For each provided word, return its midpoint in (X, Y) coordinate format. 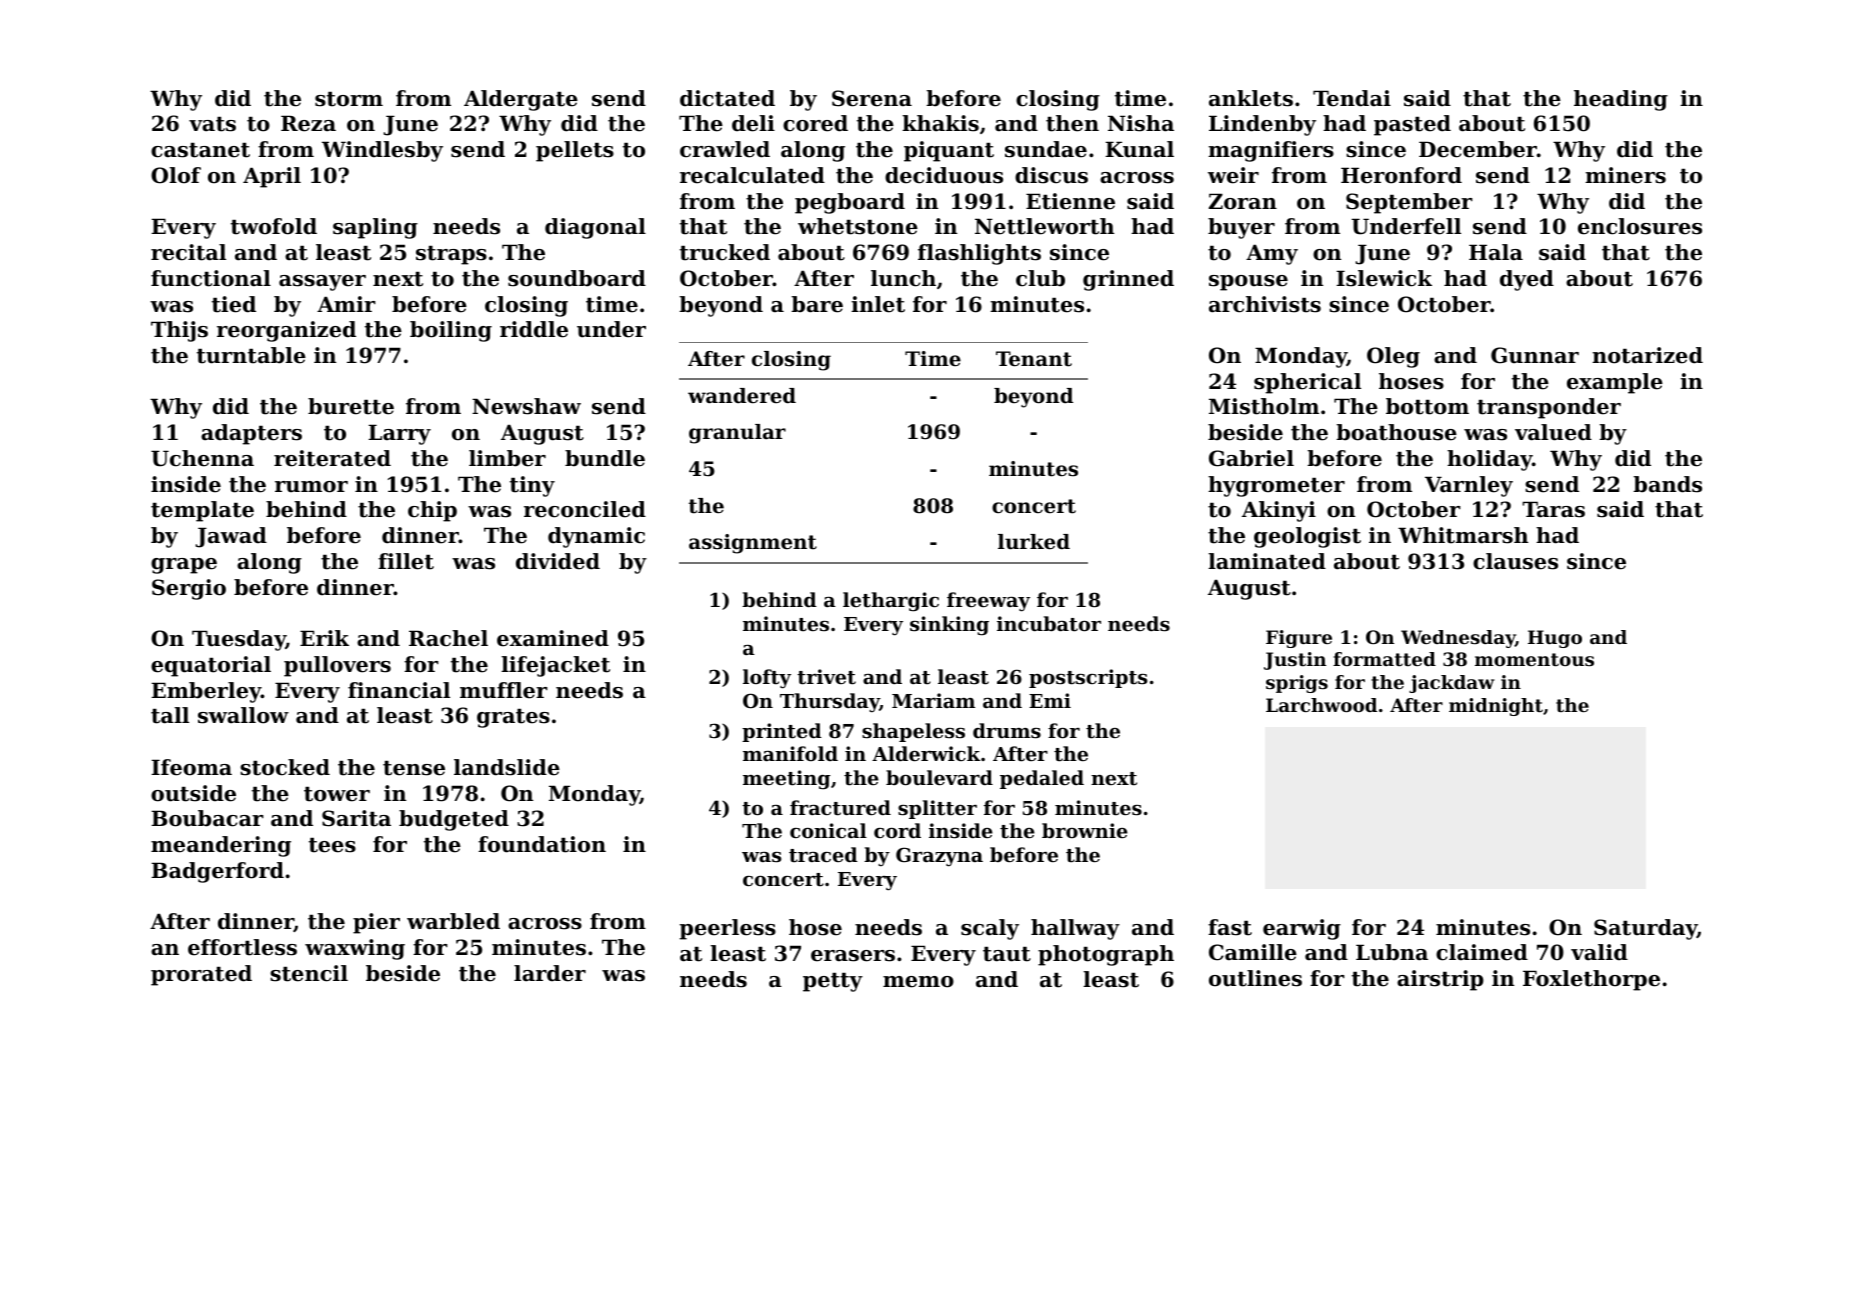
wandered (742, 396)
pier (376, 923)
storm (349, 99)
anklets (1251, 98)
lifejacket (555, 666)
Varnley (1469, 486)
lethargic (891, 602)
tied (234, 304)
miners (1625, 175)
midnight (1496, 707)
